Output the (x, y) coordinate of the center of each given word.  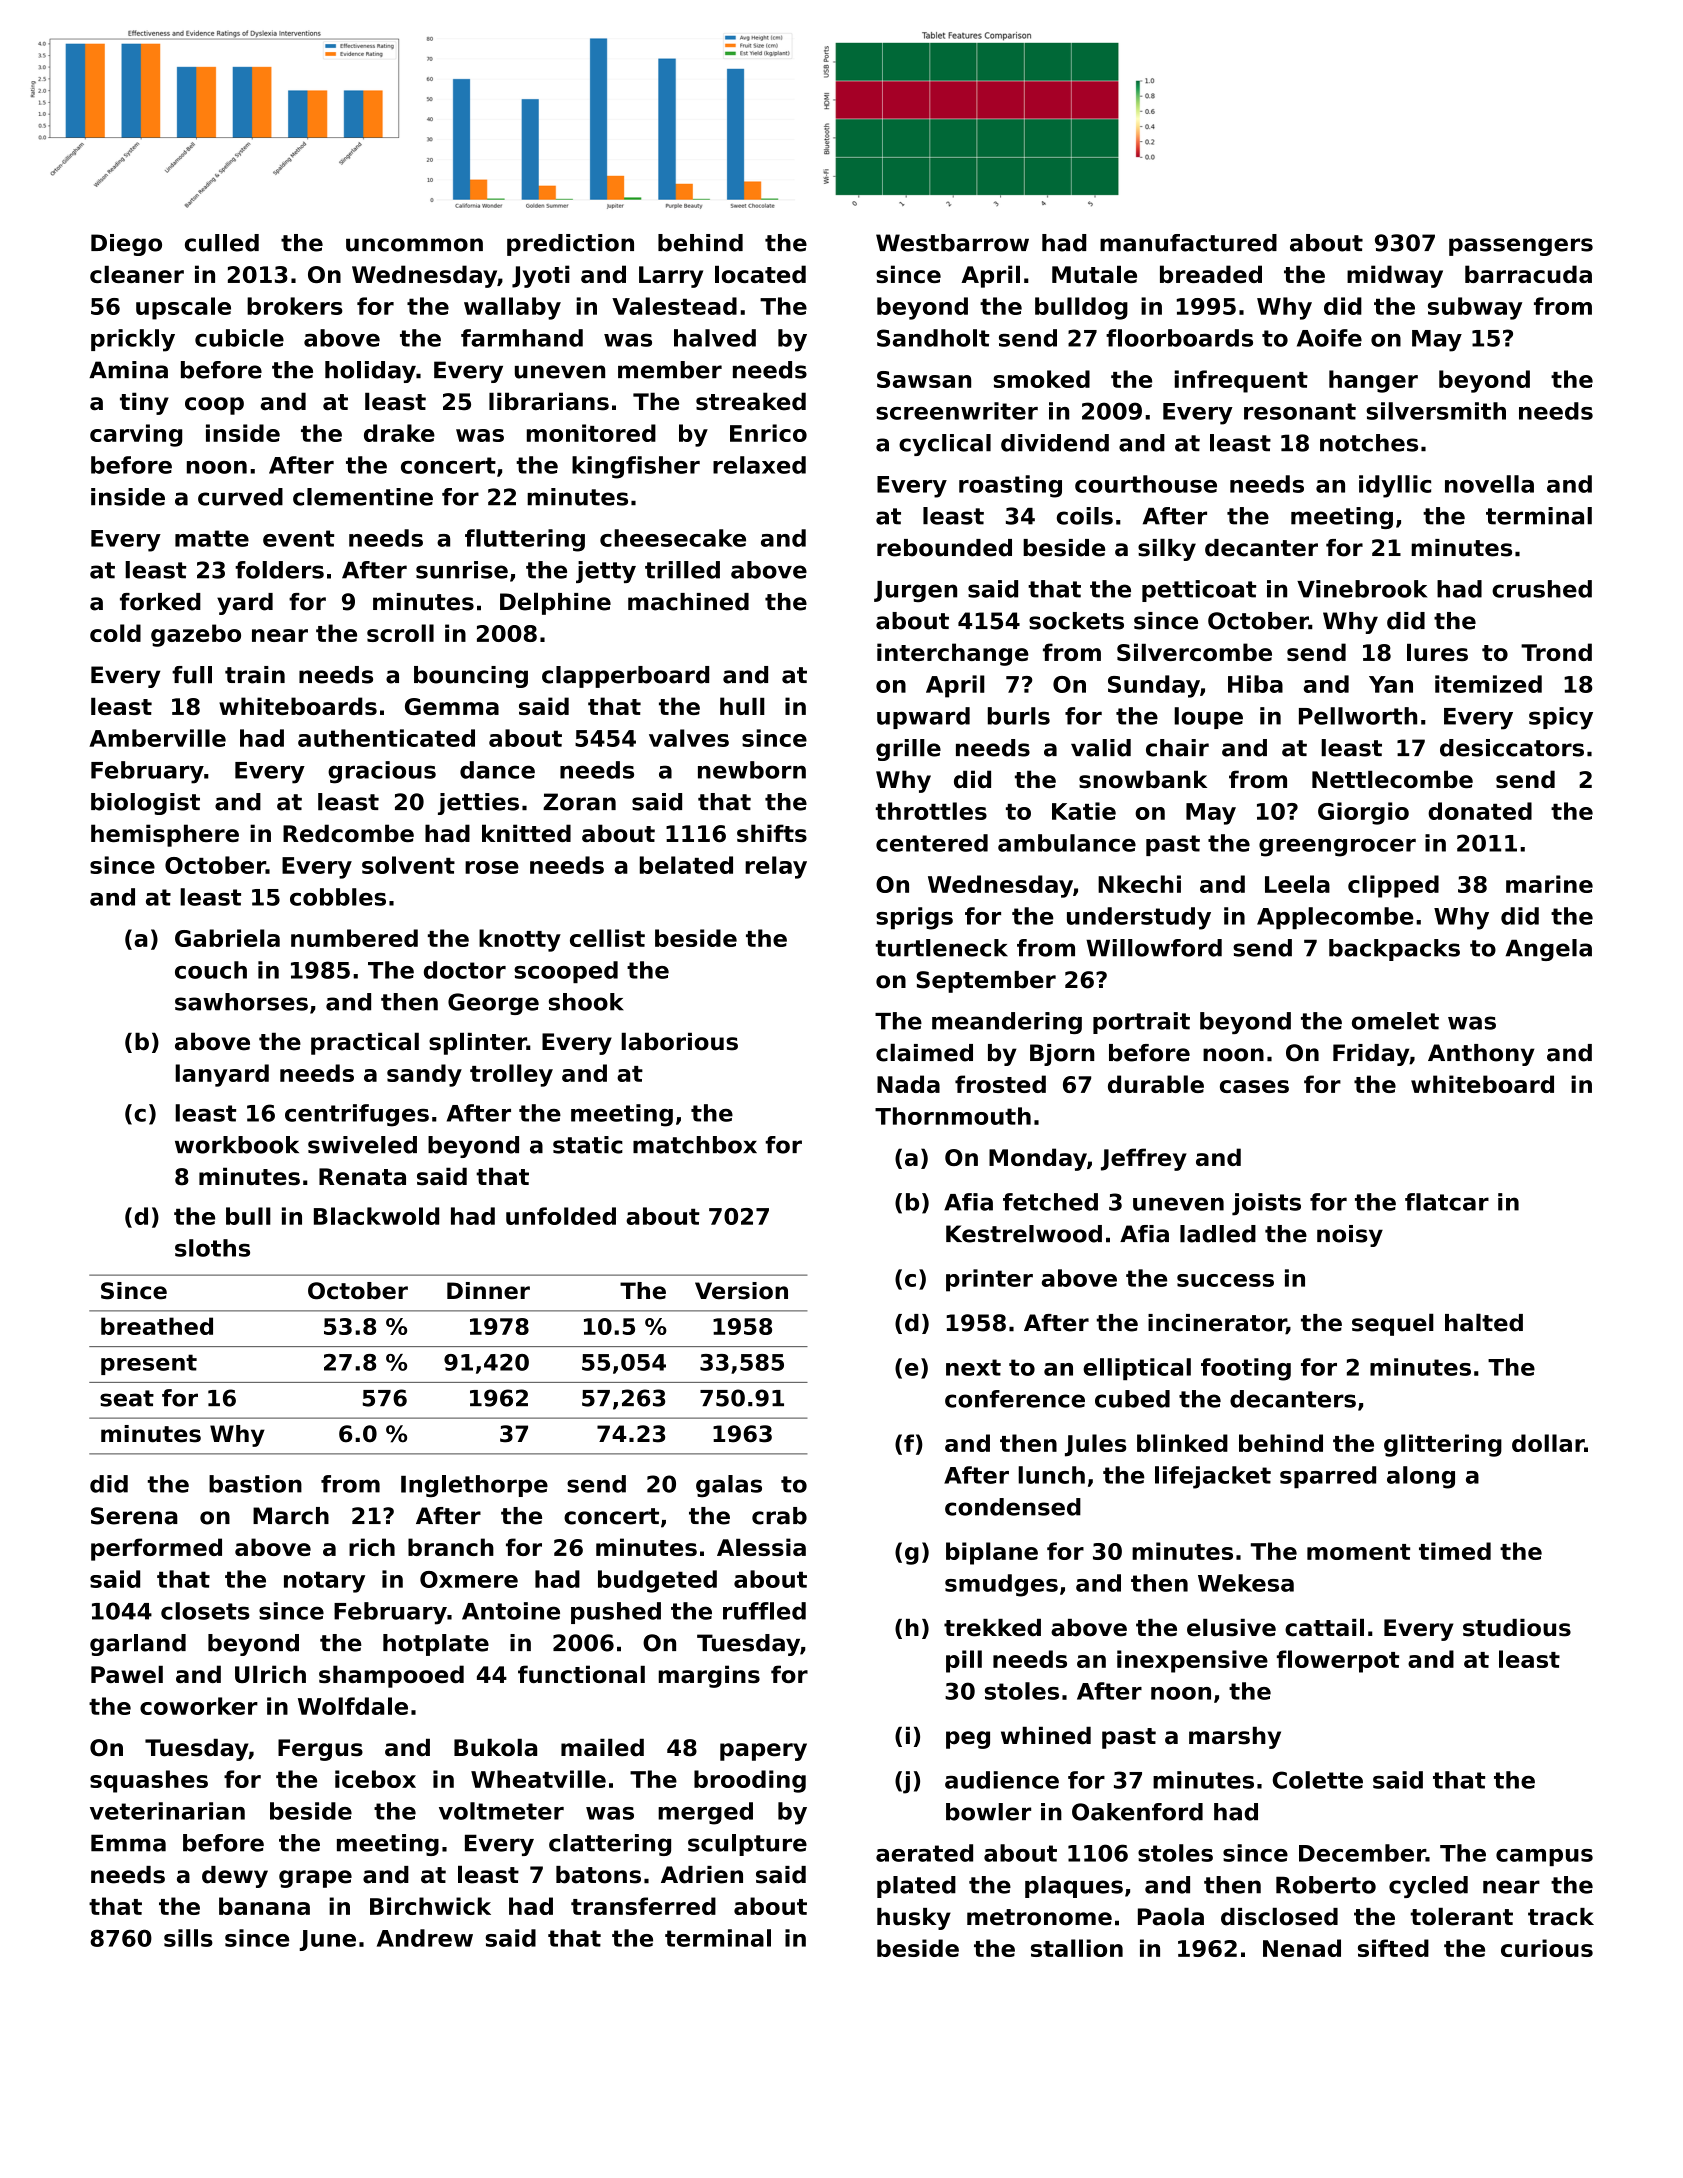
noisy (1350, 1236)
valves (689, 738)
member (670, 370)
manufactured (1188, 243)
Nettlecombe (1392, 779)
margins (709, 1676)
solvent (408, 865)
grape (315, 1879)
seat (127, 1398)
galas (729, 1486)
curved (240, 497)
